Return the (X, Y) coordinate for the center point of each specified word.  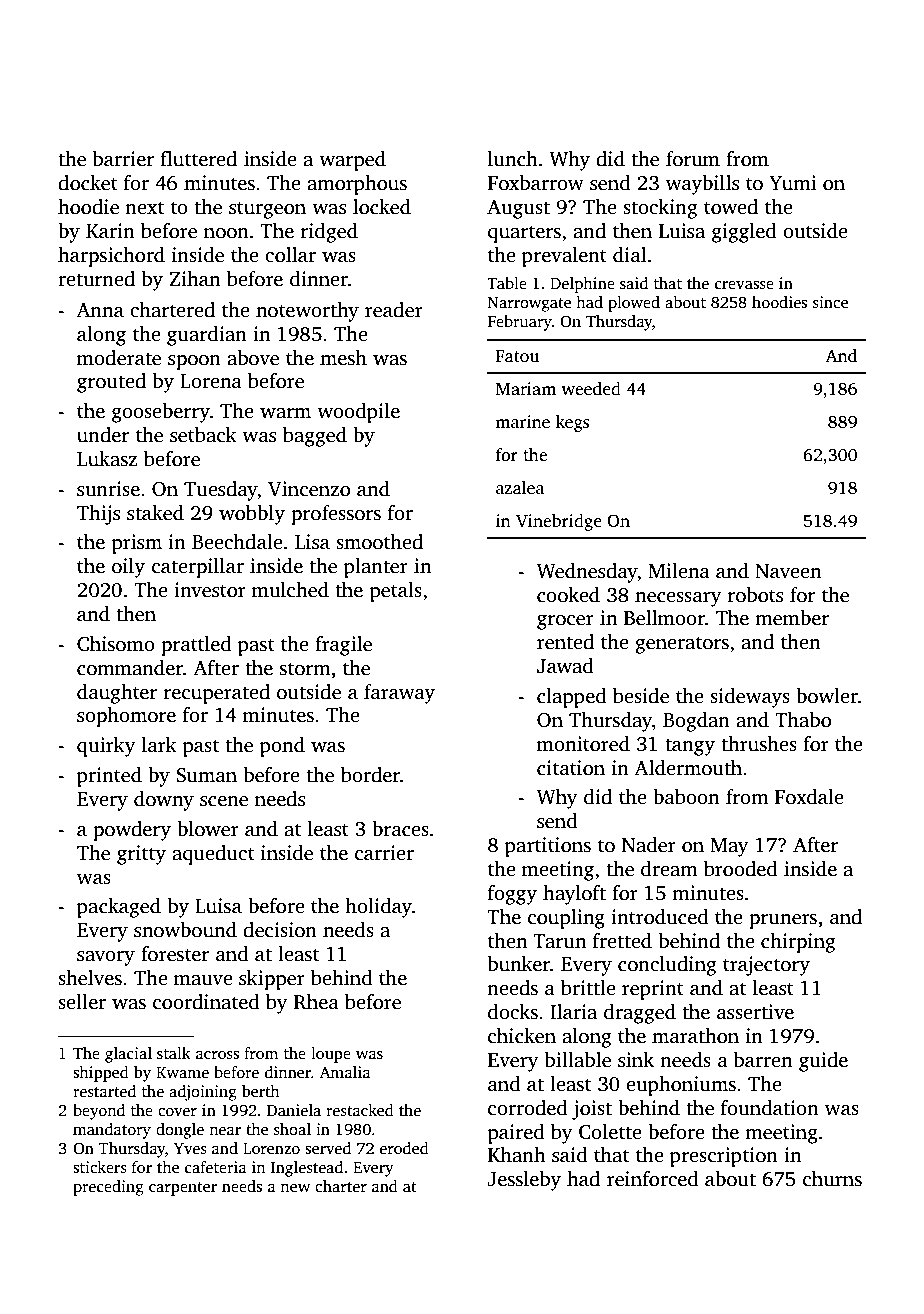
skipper (272, 980)
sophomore (126, 717)
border (370, 775)
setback (203, 435)
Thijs (98, 515)
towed (731, 207)
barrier (123, 159)
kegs (572, 423)
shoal (292, 1129)
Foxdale (809, 797)
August (518, 209)
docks (513, 1012)
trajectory (766, 966)
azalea (520, 488)
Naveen (788, 571)
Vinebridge (559, 522)
